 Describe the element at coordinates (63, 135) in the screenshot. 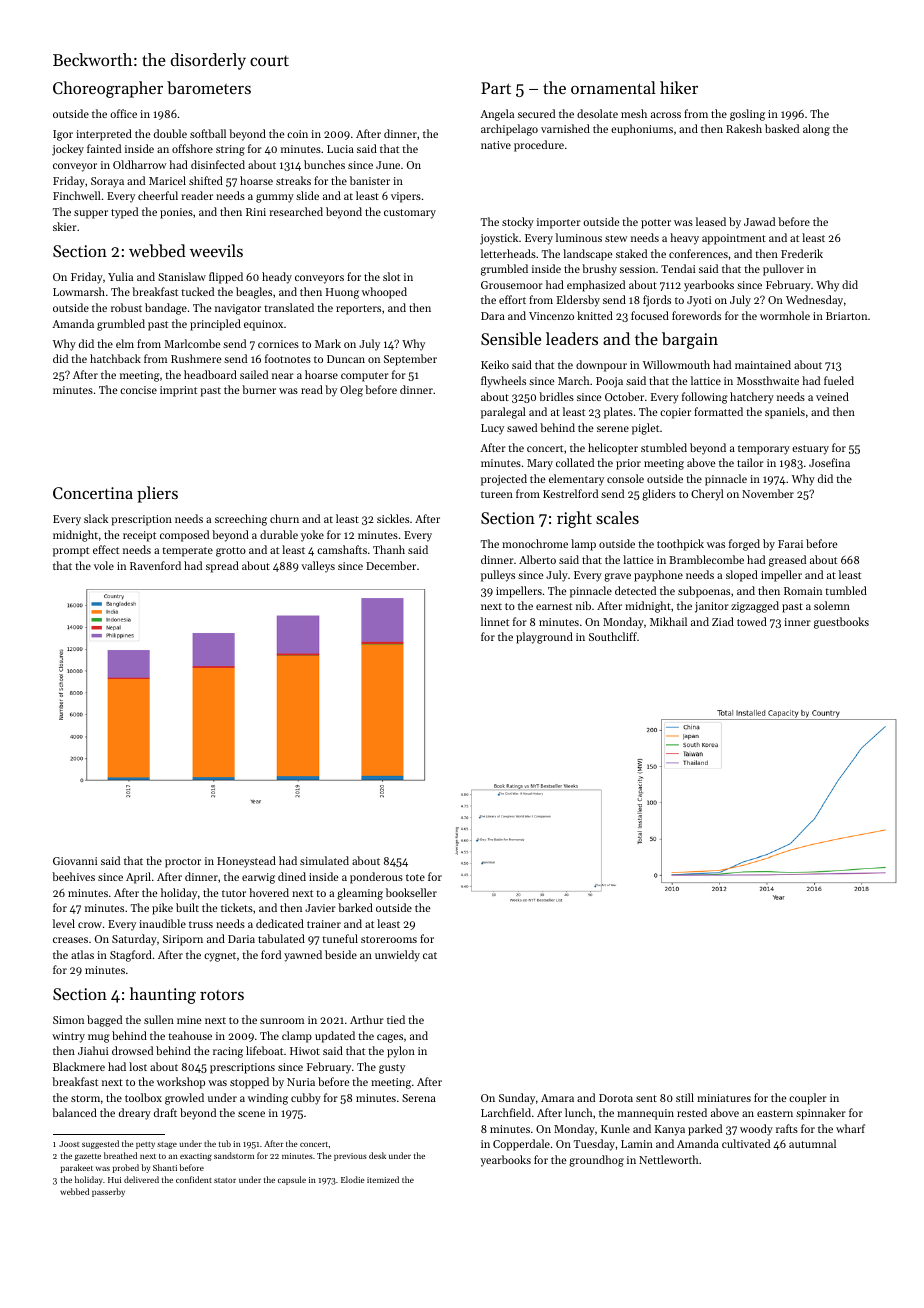

I see `Igor` at that location.
